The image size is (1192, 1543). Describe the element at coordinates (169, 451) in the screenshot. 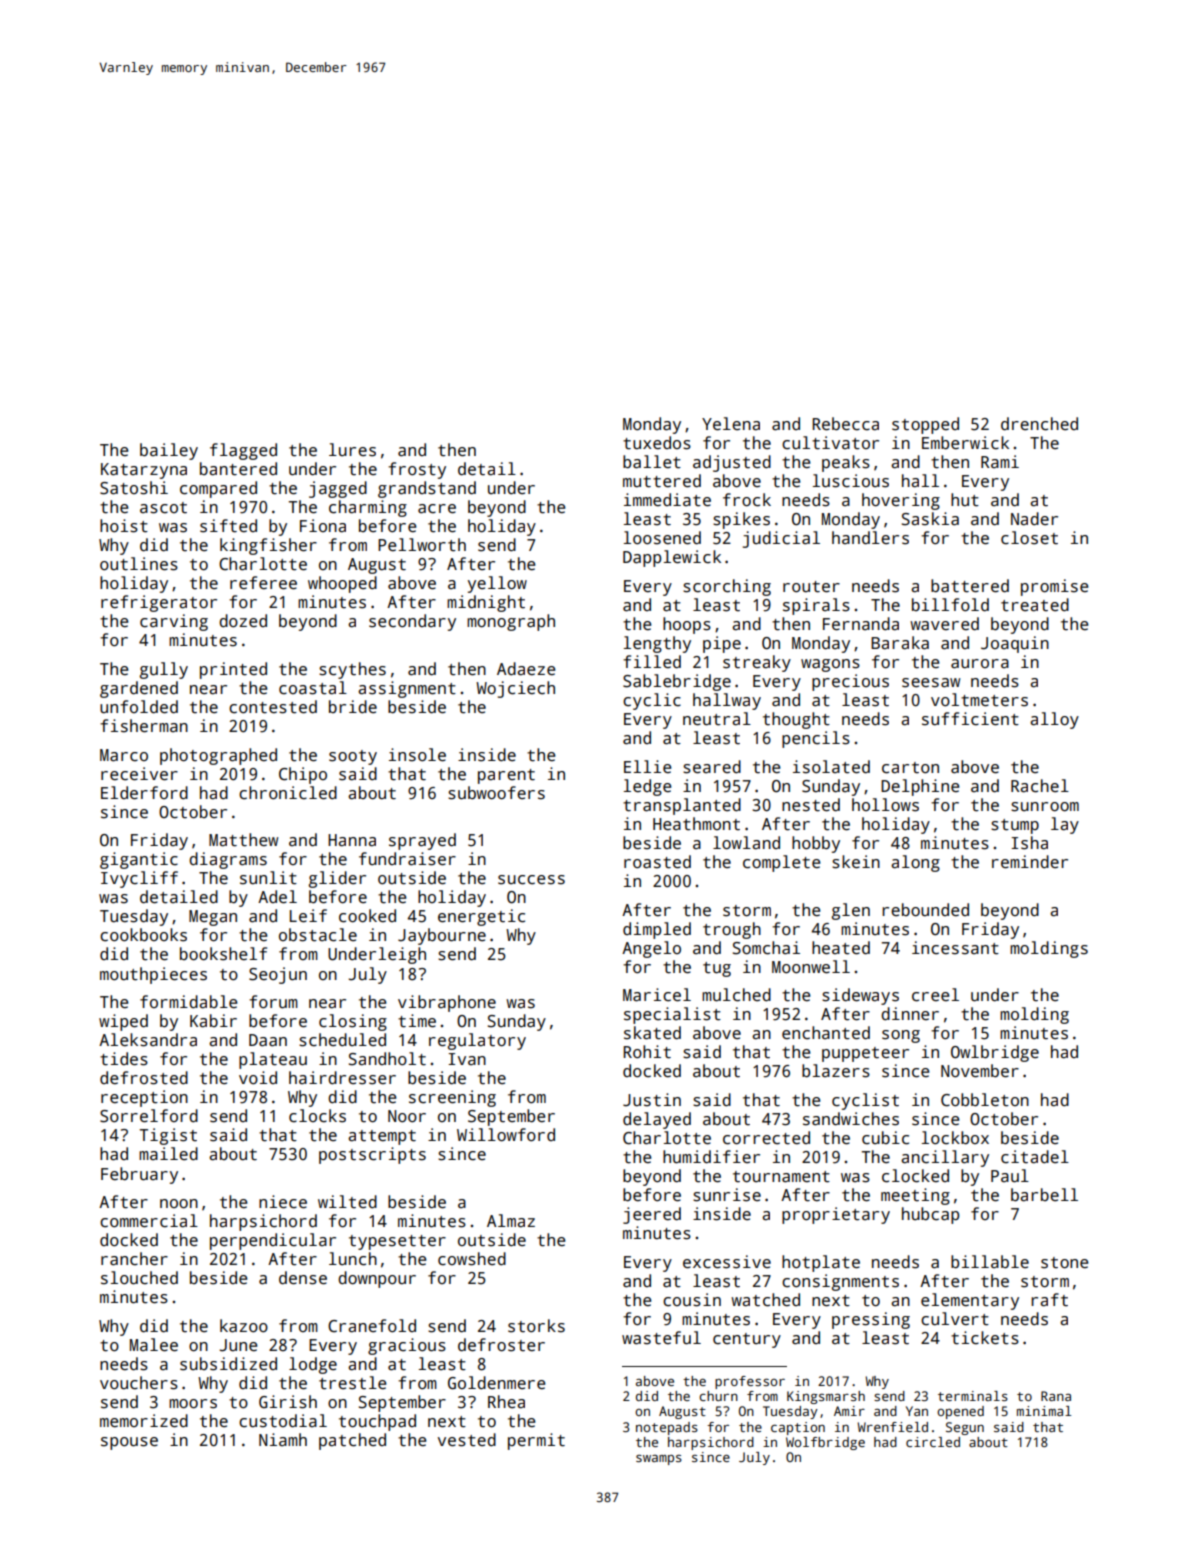

I see `bailey` at that location.
